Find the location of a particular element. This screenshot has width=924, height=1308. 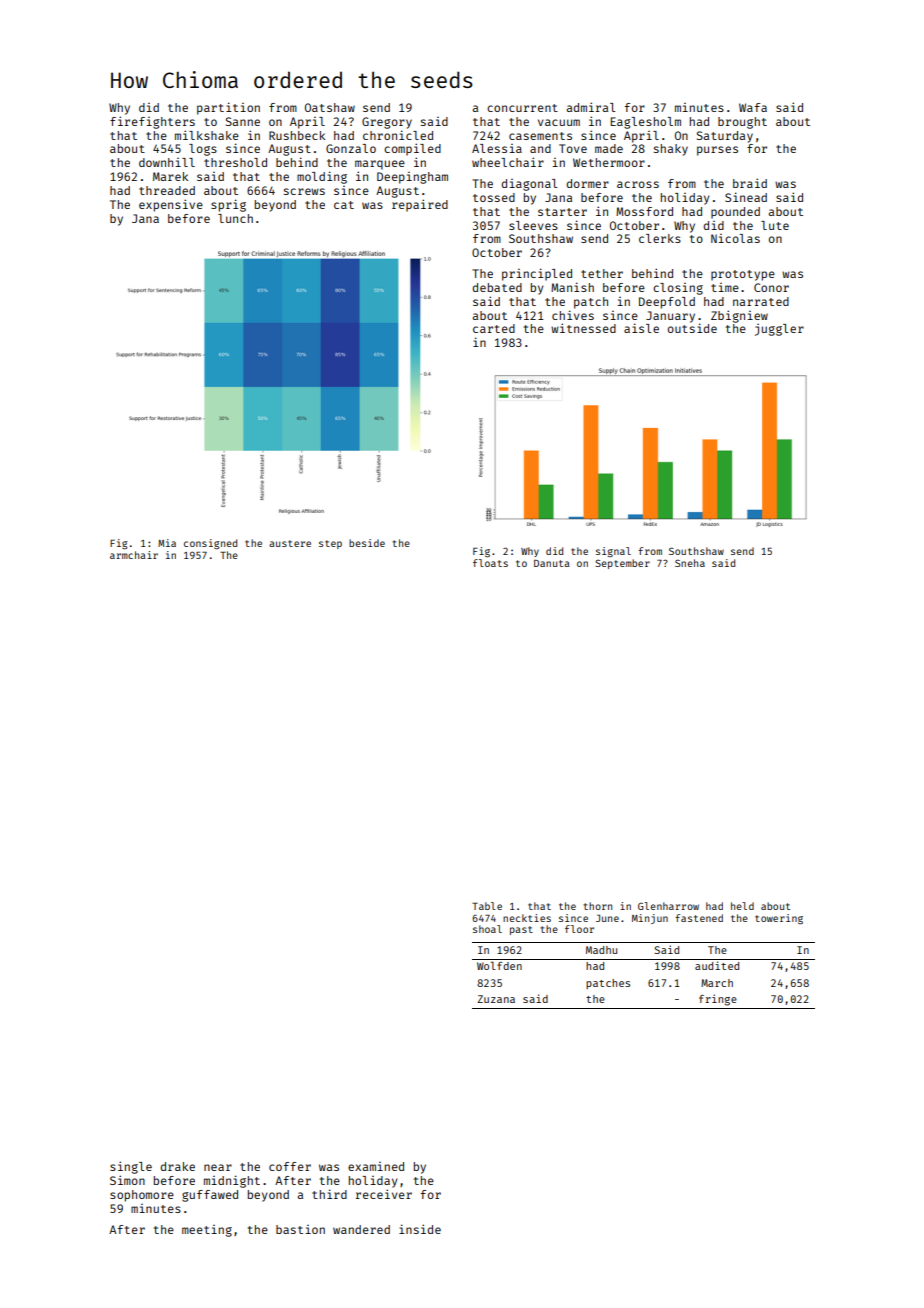

meeting is located at coordinates (207, 1231).
